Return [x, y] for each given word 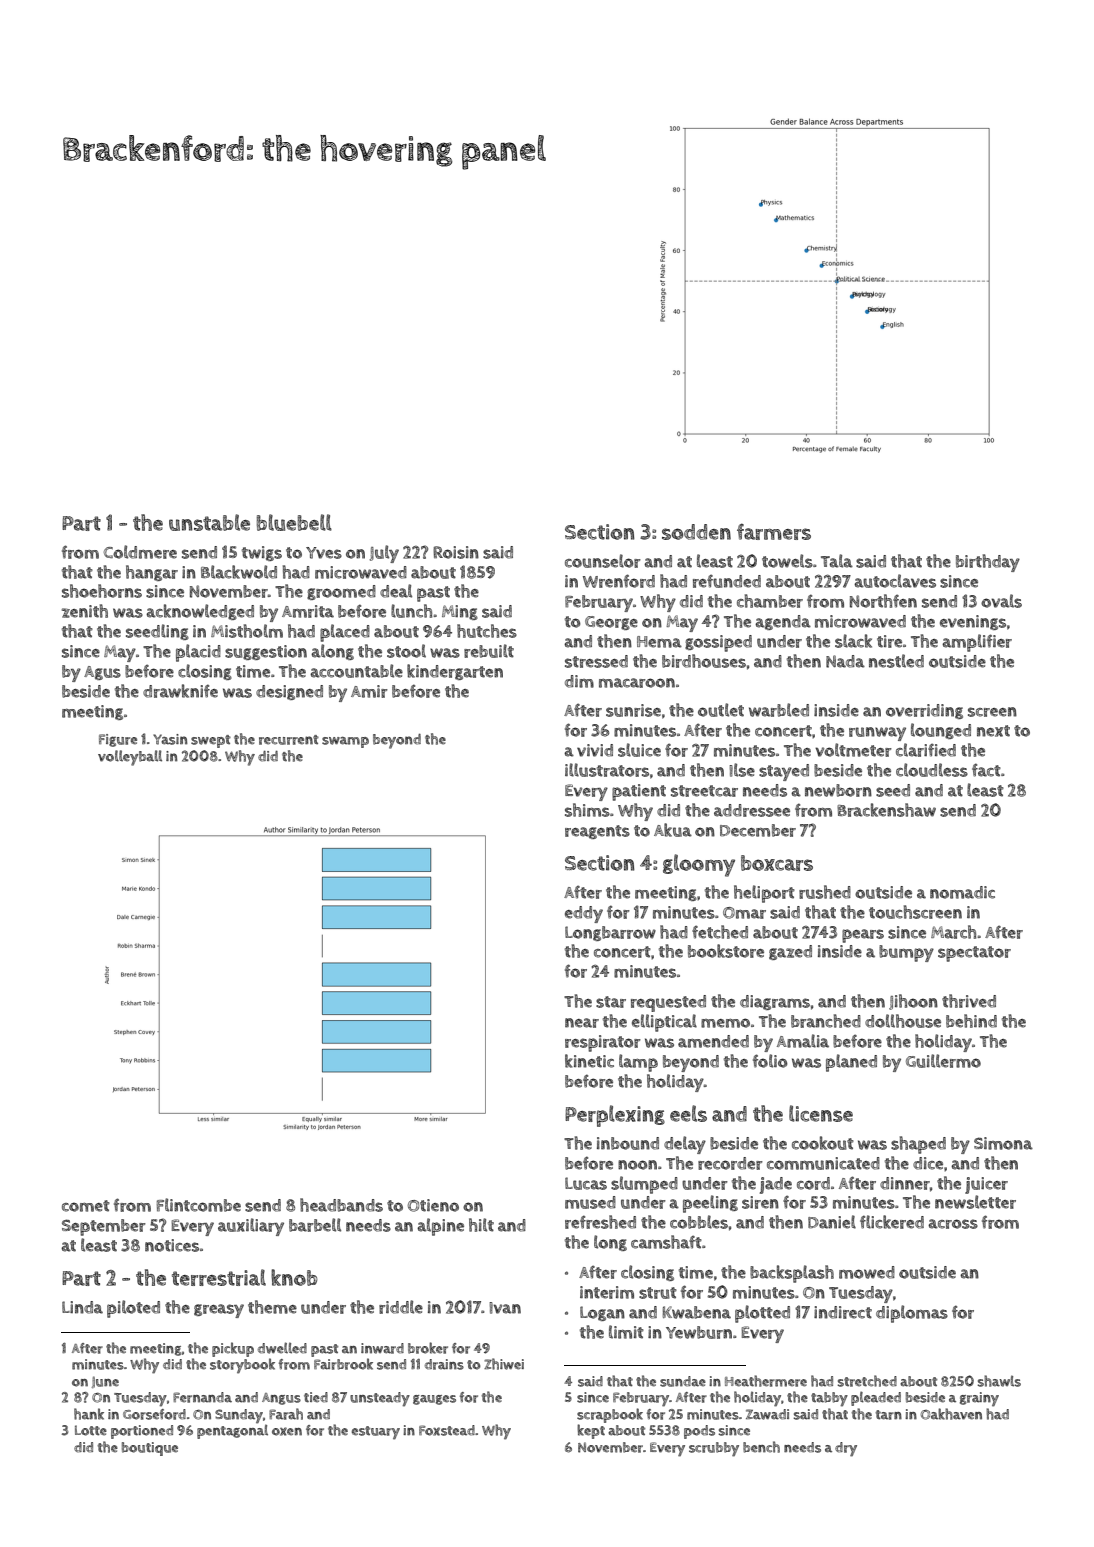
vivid [595, 750]
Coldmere [140, 552]
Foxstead [447, 1430]
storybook [242, 1366]
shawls [999, 1381]
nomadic [962, 892]
